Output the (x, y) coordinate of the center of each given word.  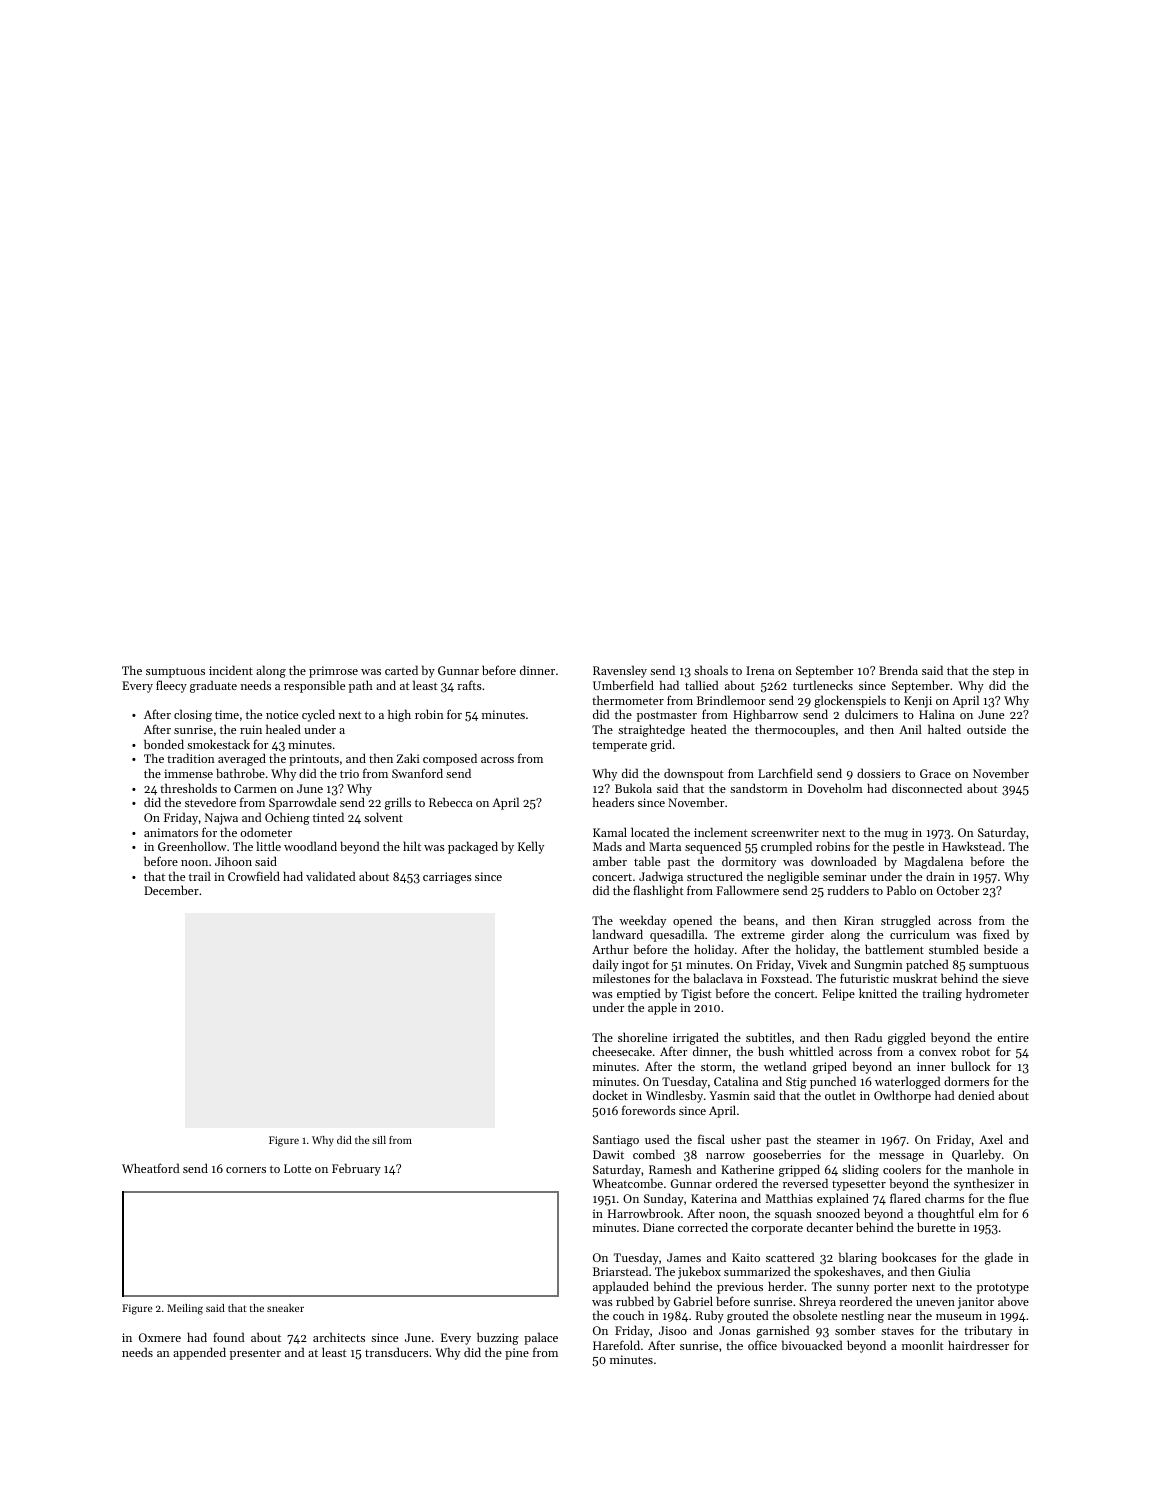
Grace (935, 773)
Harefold (616, 1345)
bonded (164, 744)
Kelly (531, 847)
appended (199, 1353)
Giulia (954, 1271)
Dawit (608, 1154)
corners (246, 1170)
